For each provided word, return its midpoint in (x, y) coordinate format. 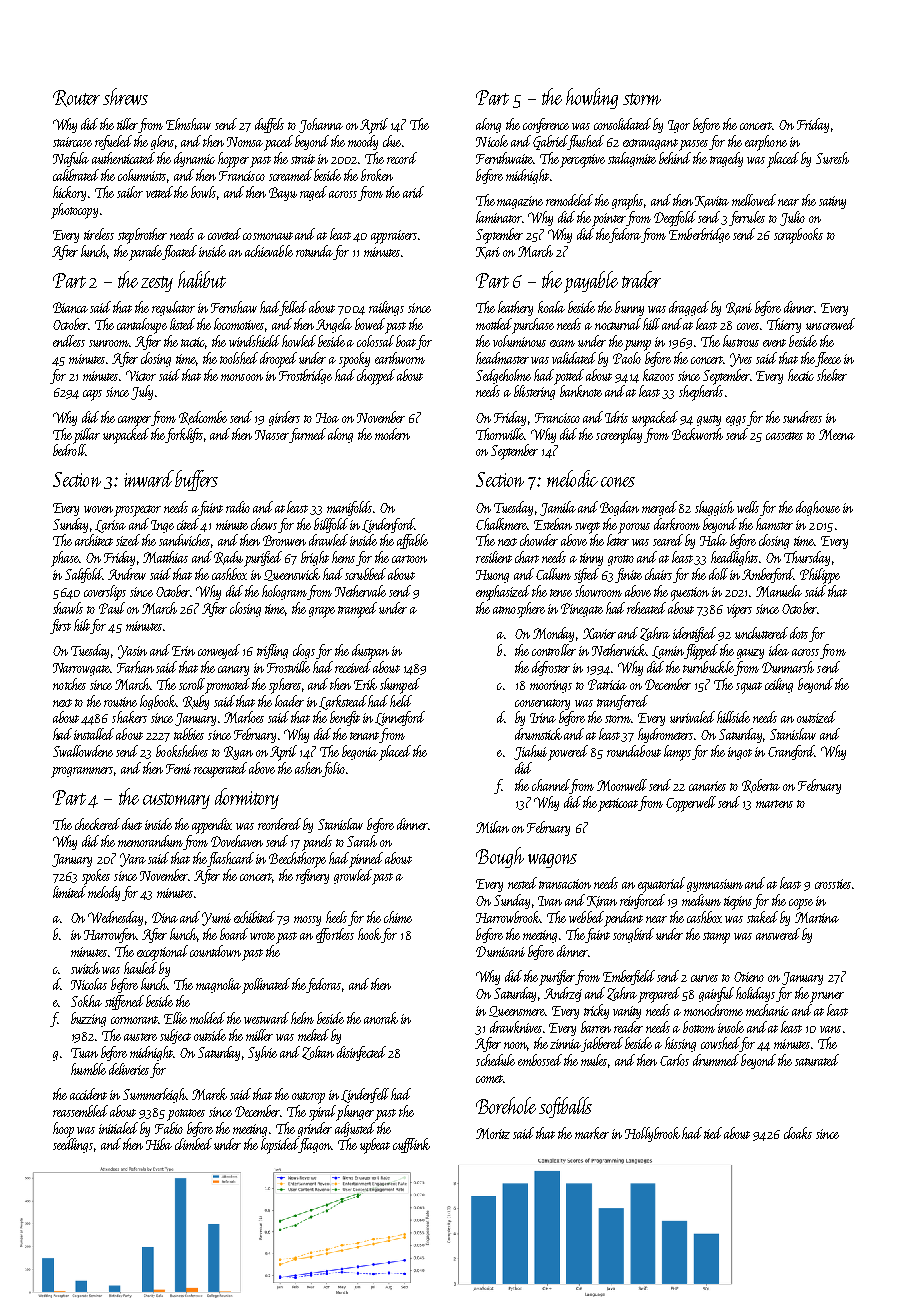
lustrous (741, 341)
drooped (278, 360)
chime (398, 917)
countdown (215, 951)
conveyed (219, 651)
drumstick (538, 734)
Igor (679, 126)
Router (76, 98)
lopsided (280, 1146)
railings (386, 308)
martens (774, 804)
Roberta (761, 786)
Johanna (321, 125)
